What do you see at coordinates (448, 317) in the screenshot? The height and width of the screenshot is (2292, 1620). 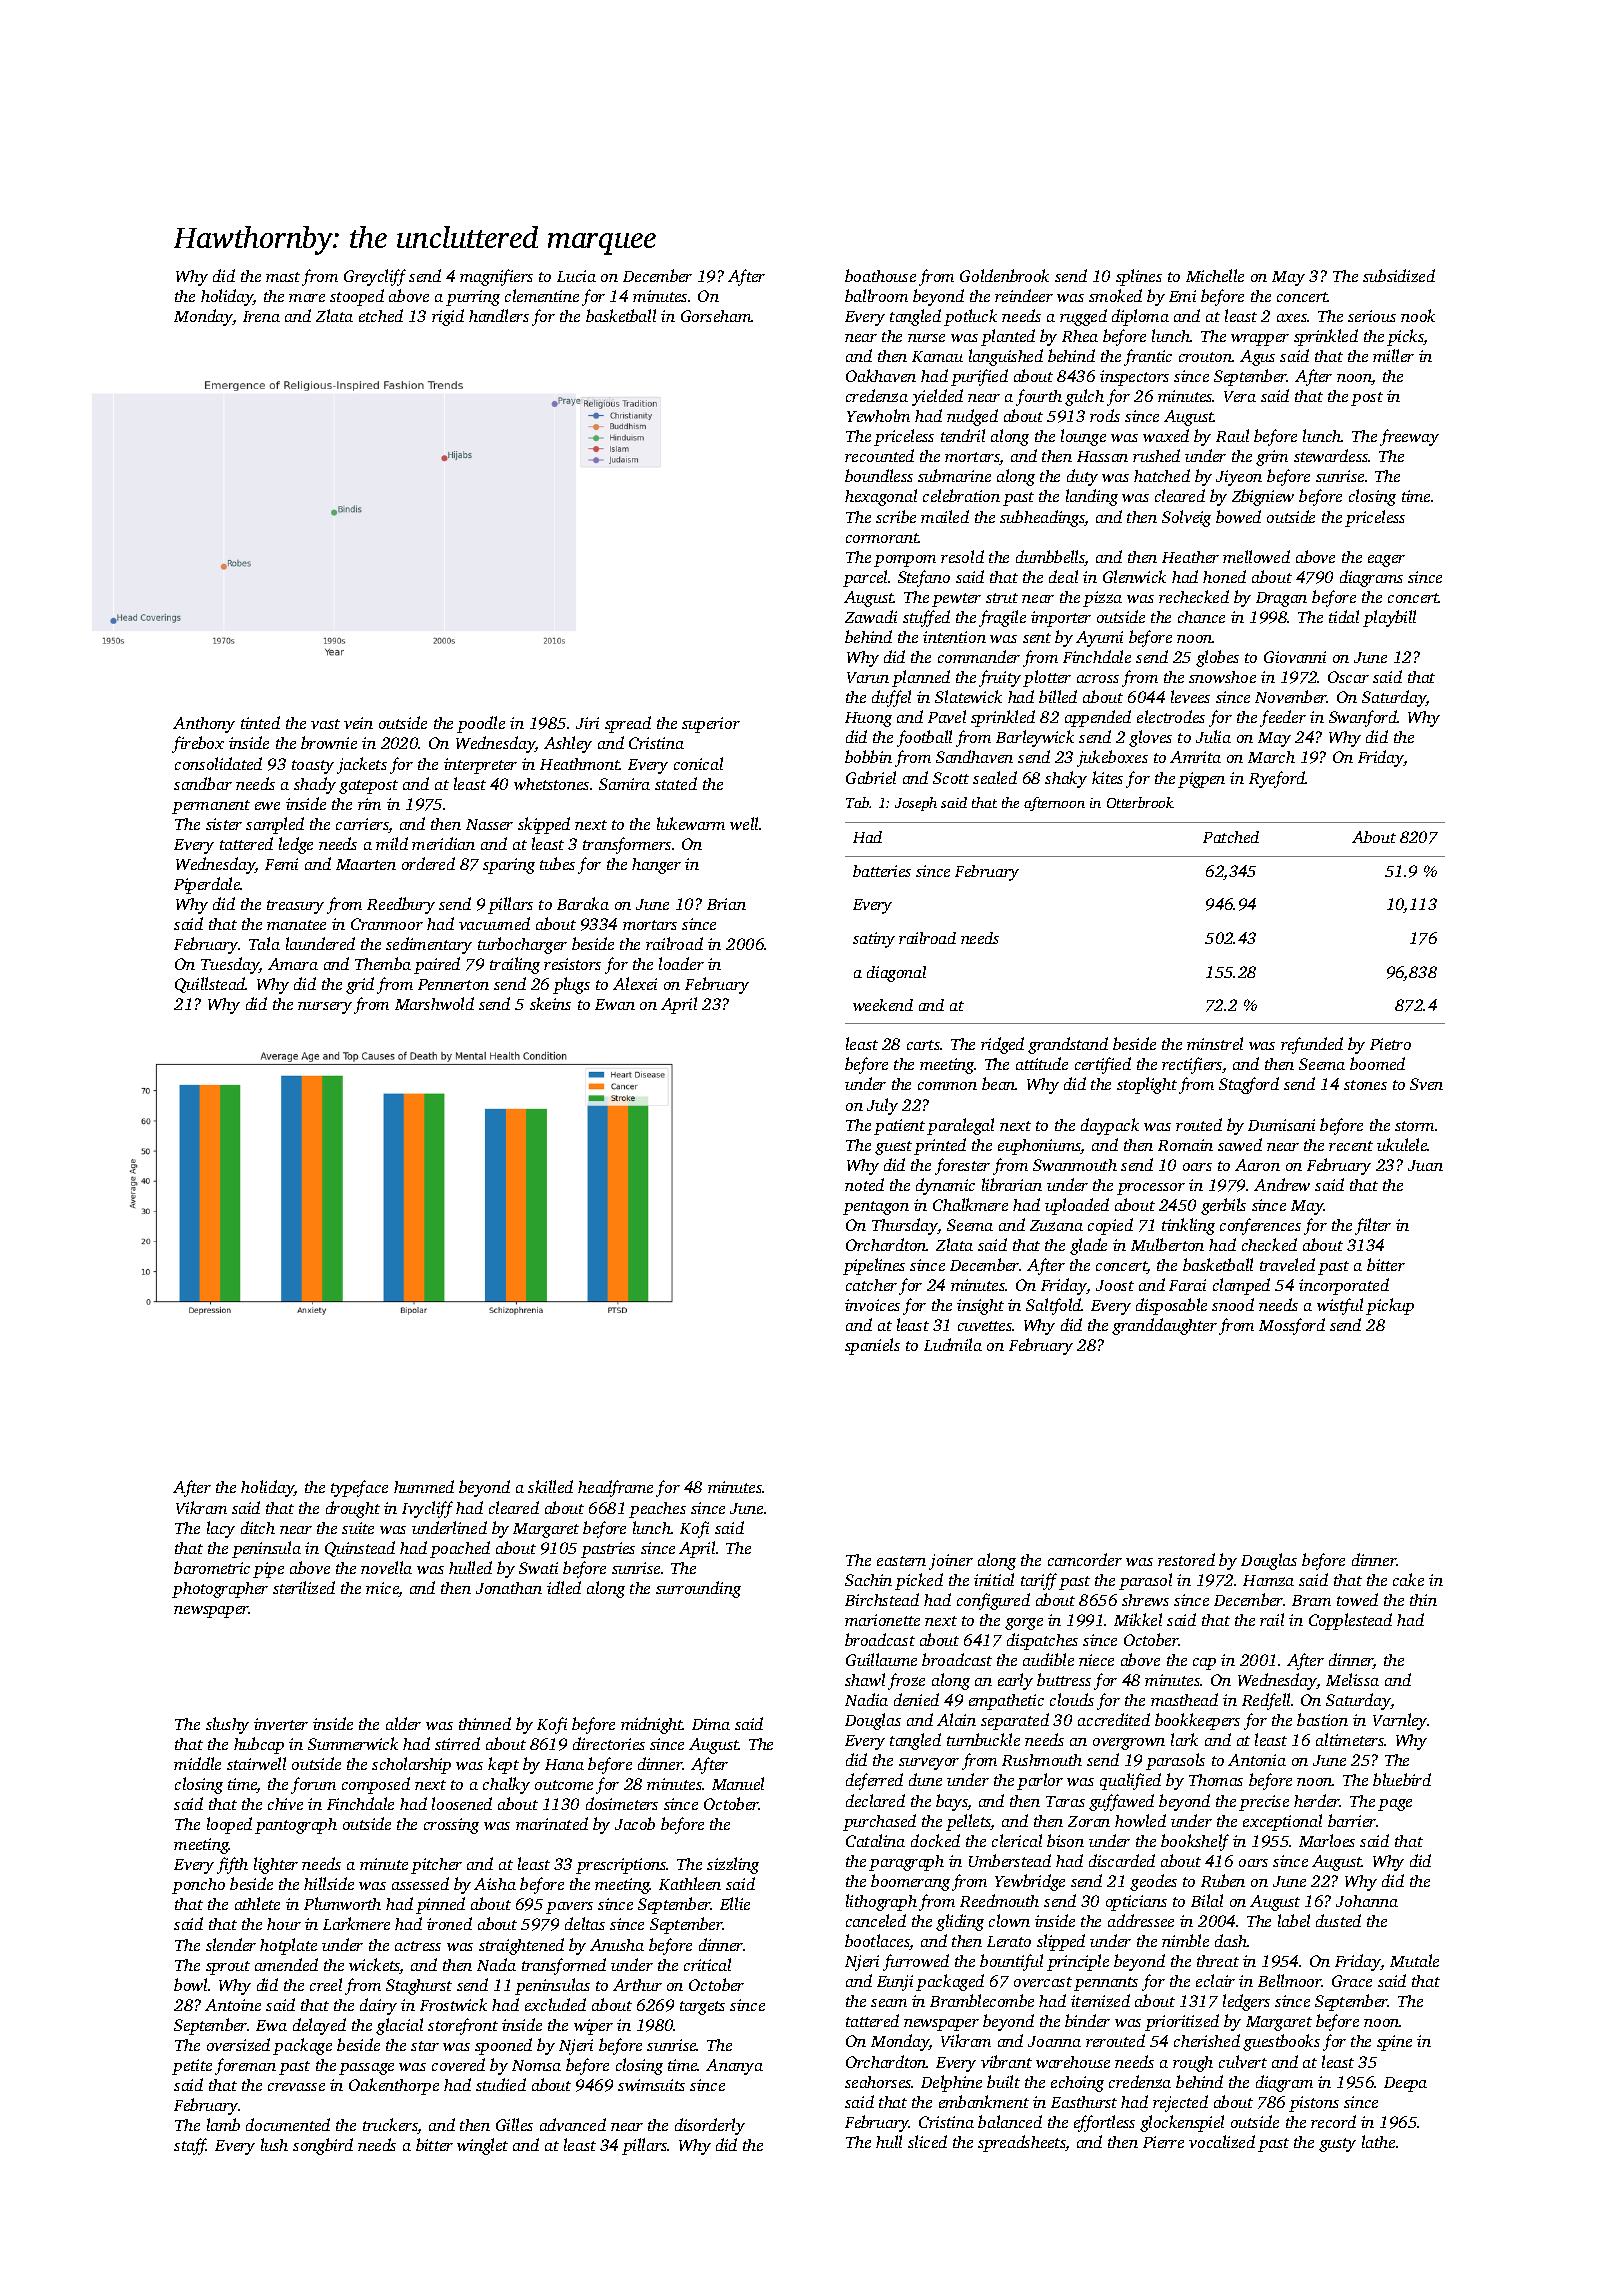 I see `rigid` at bounding box center [448, 317].
